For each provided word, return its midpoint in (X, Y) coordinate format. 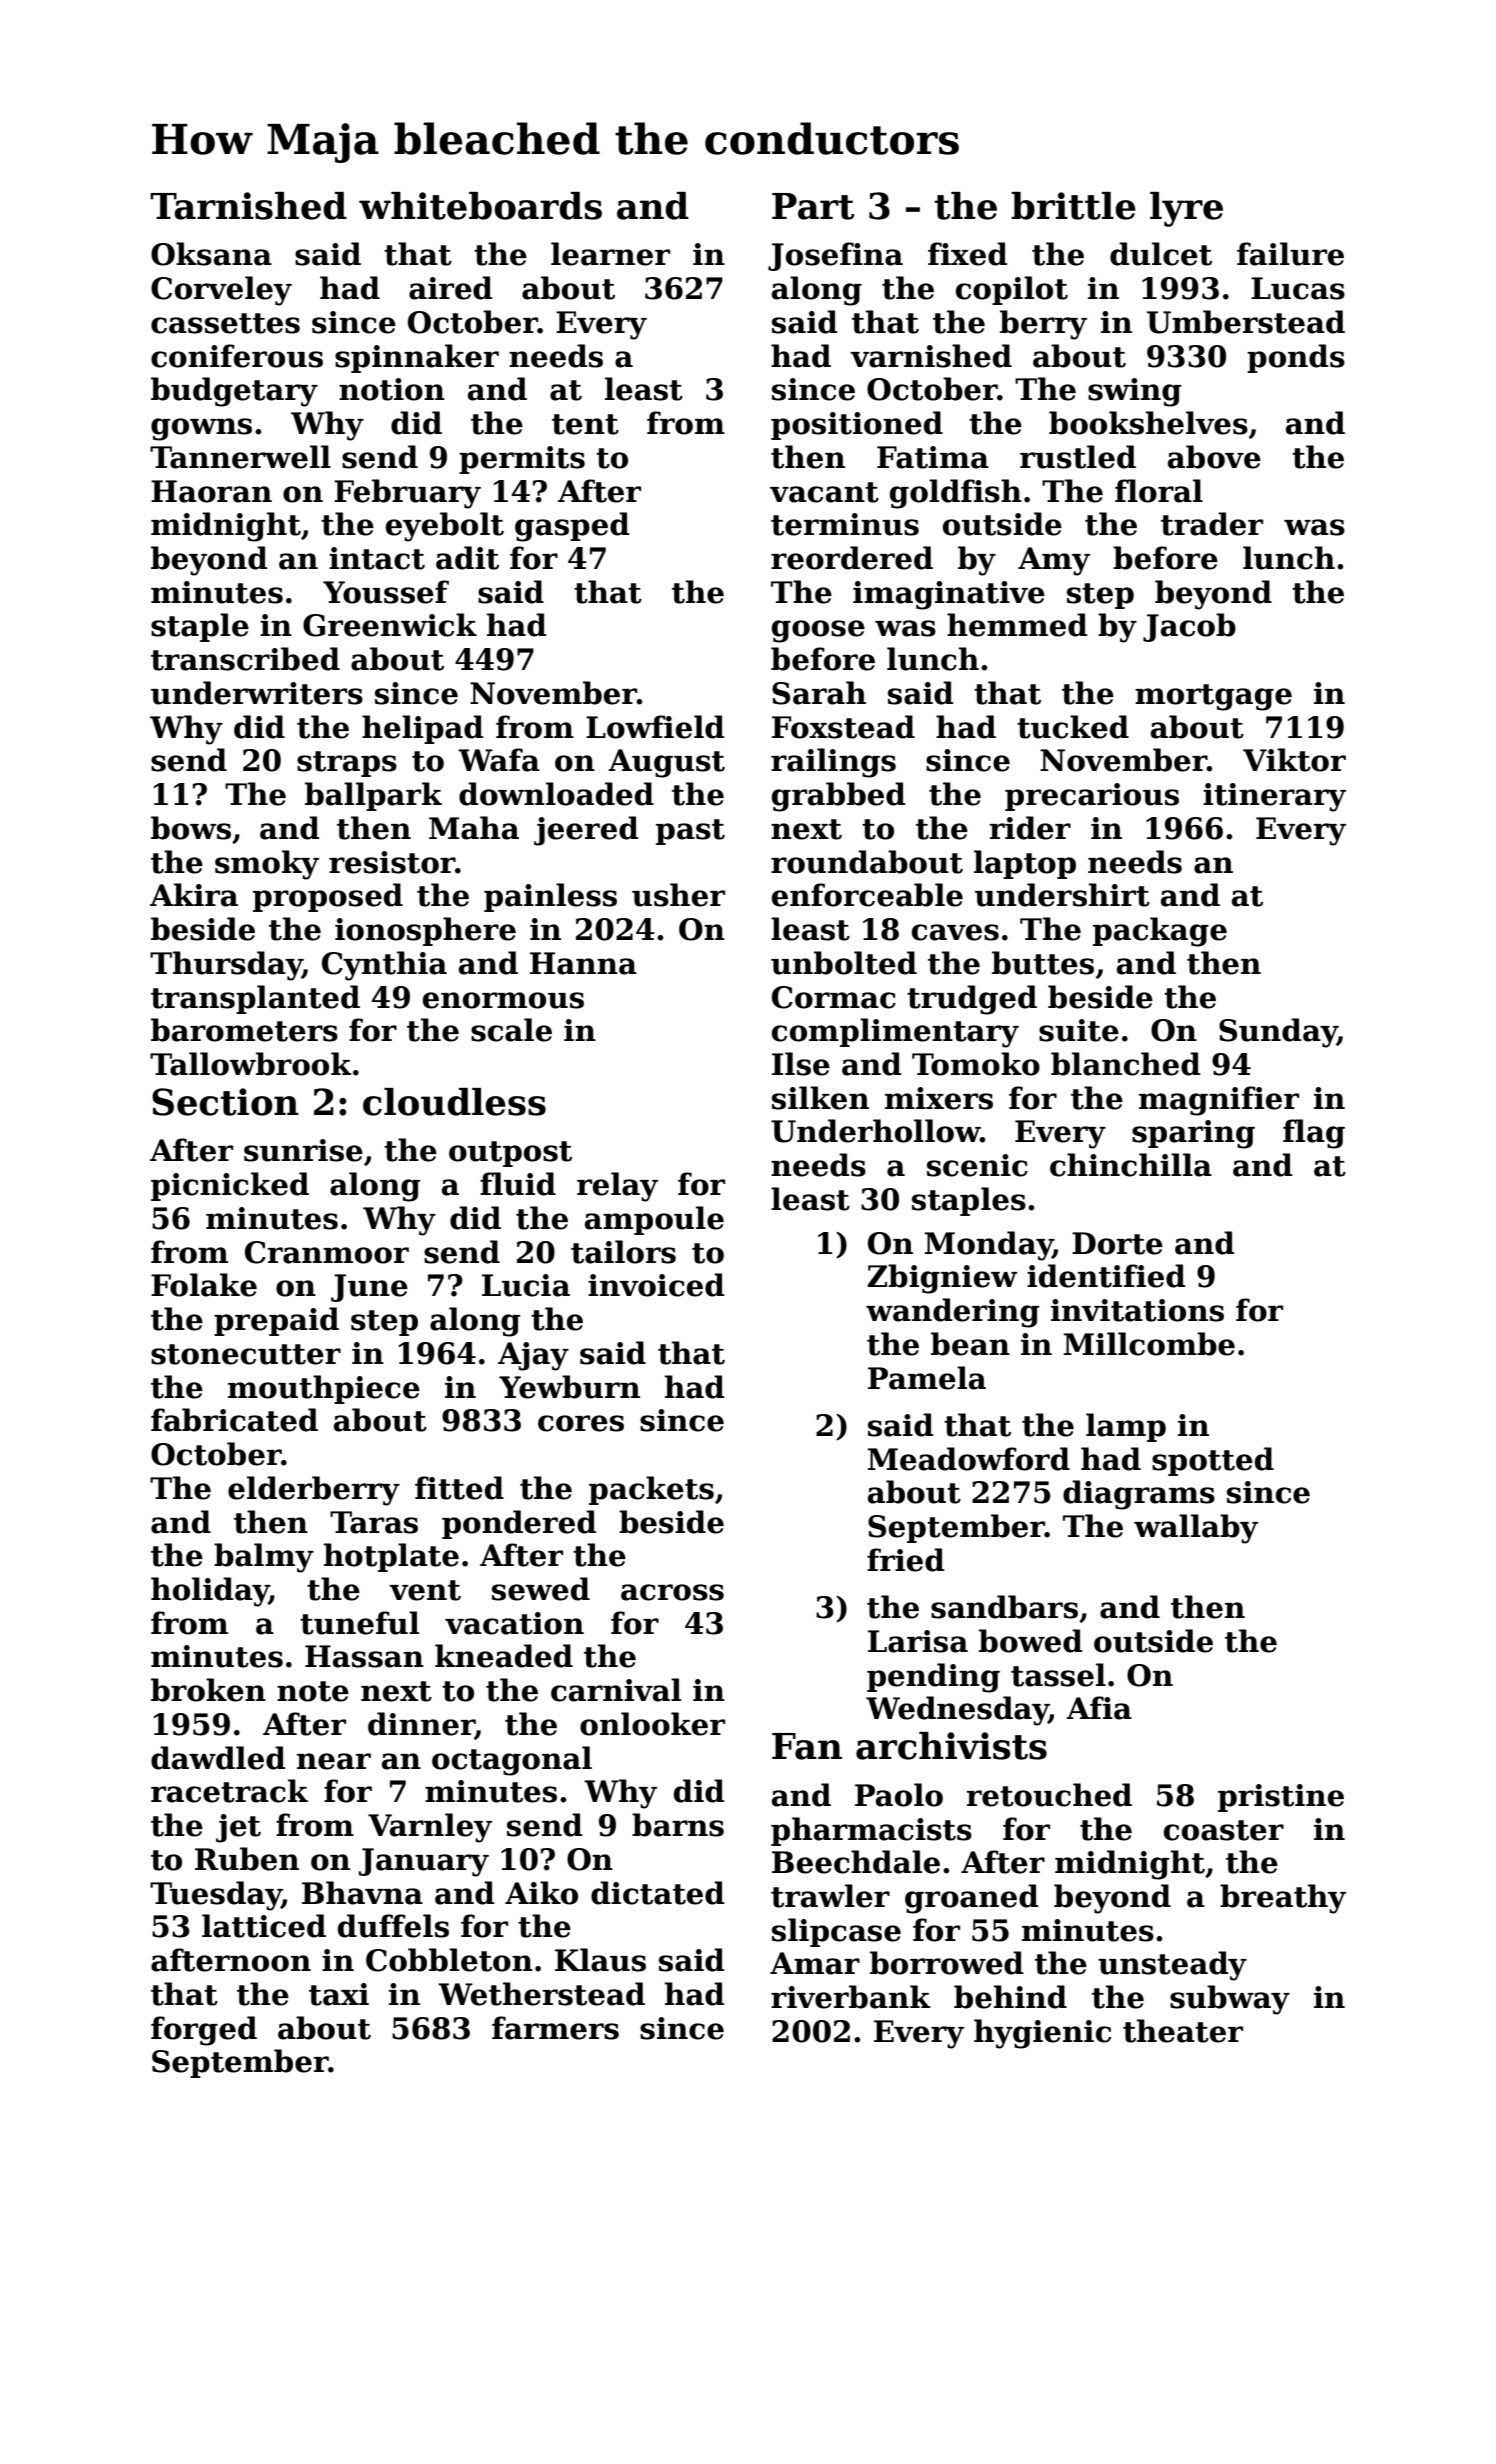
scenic (977, 1165)
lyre (1186, 209)
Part (813, 206)
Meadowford (969, 1459)
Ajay (533, 1356)
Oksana (211, 254)
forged (204, 2031)
